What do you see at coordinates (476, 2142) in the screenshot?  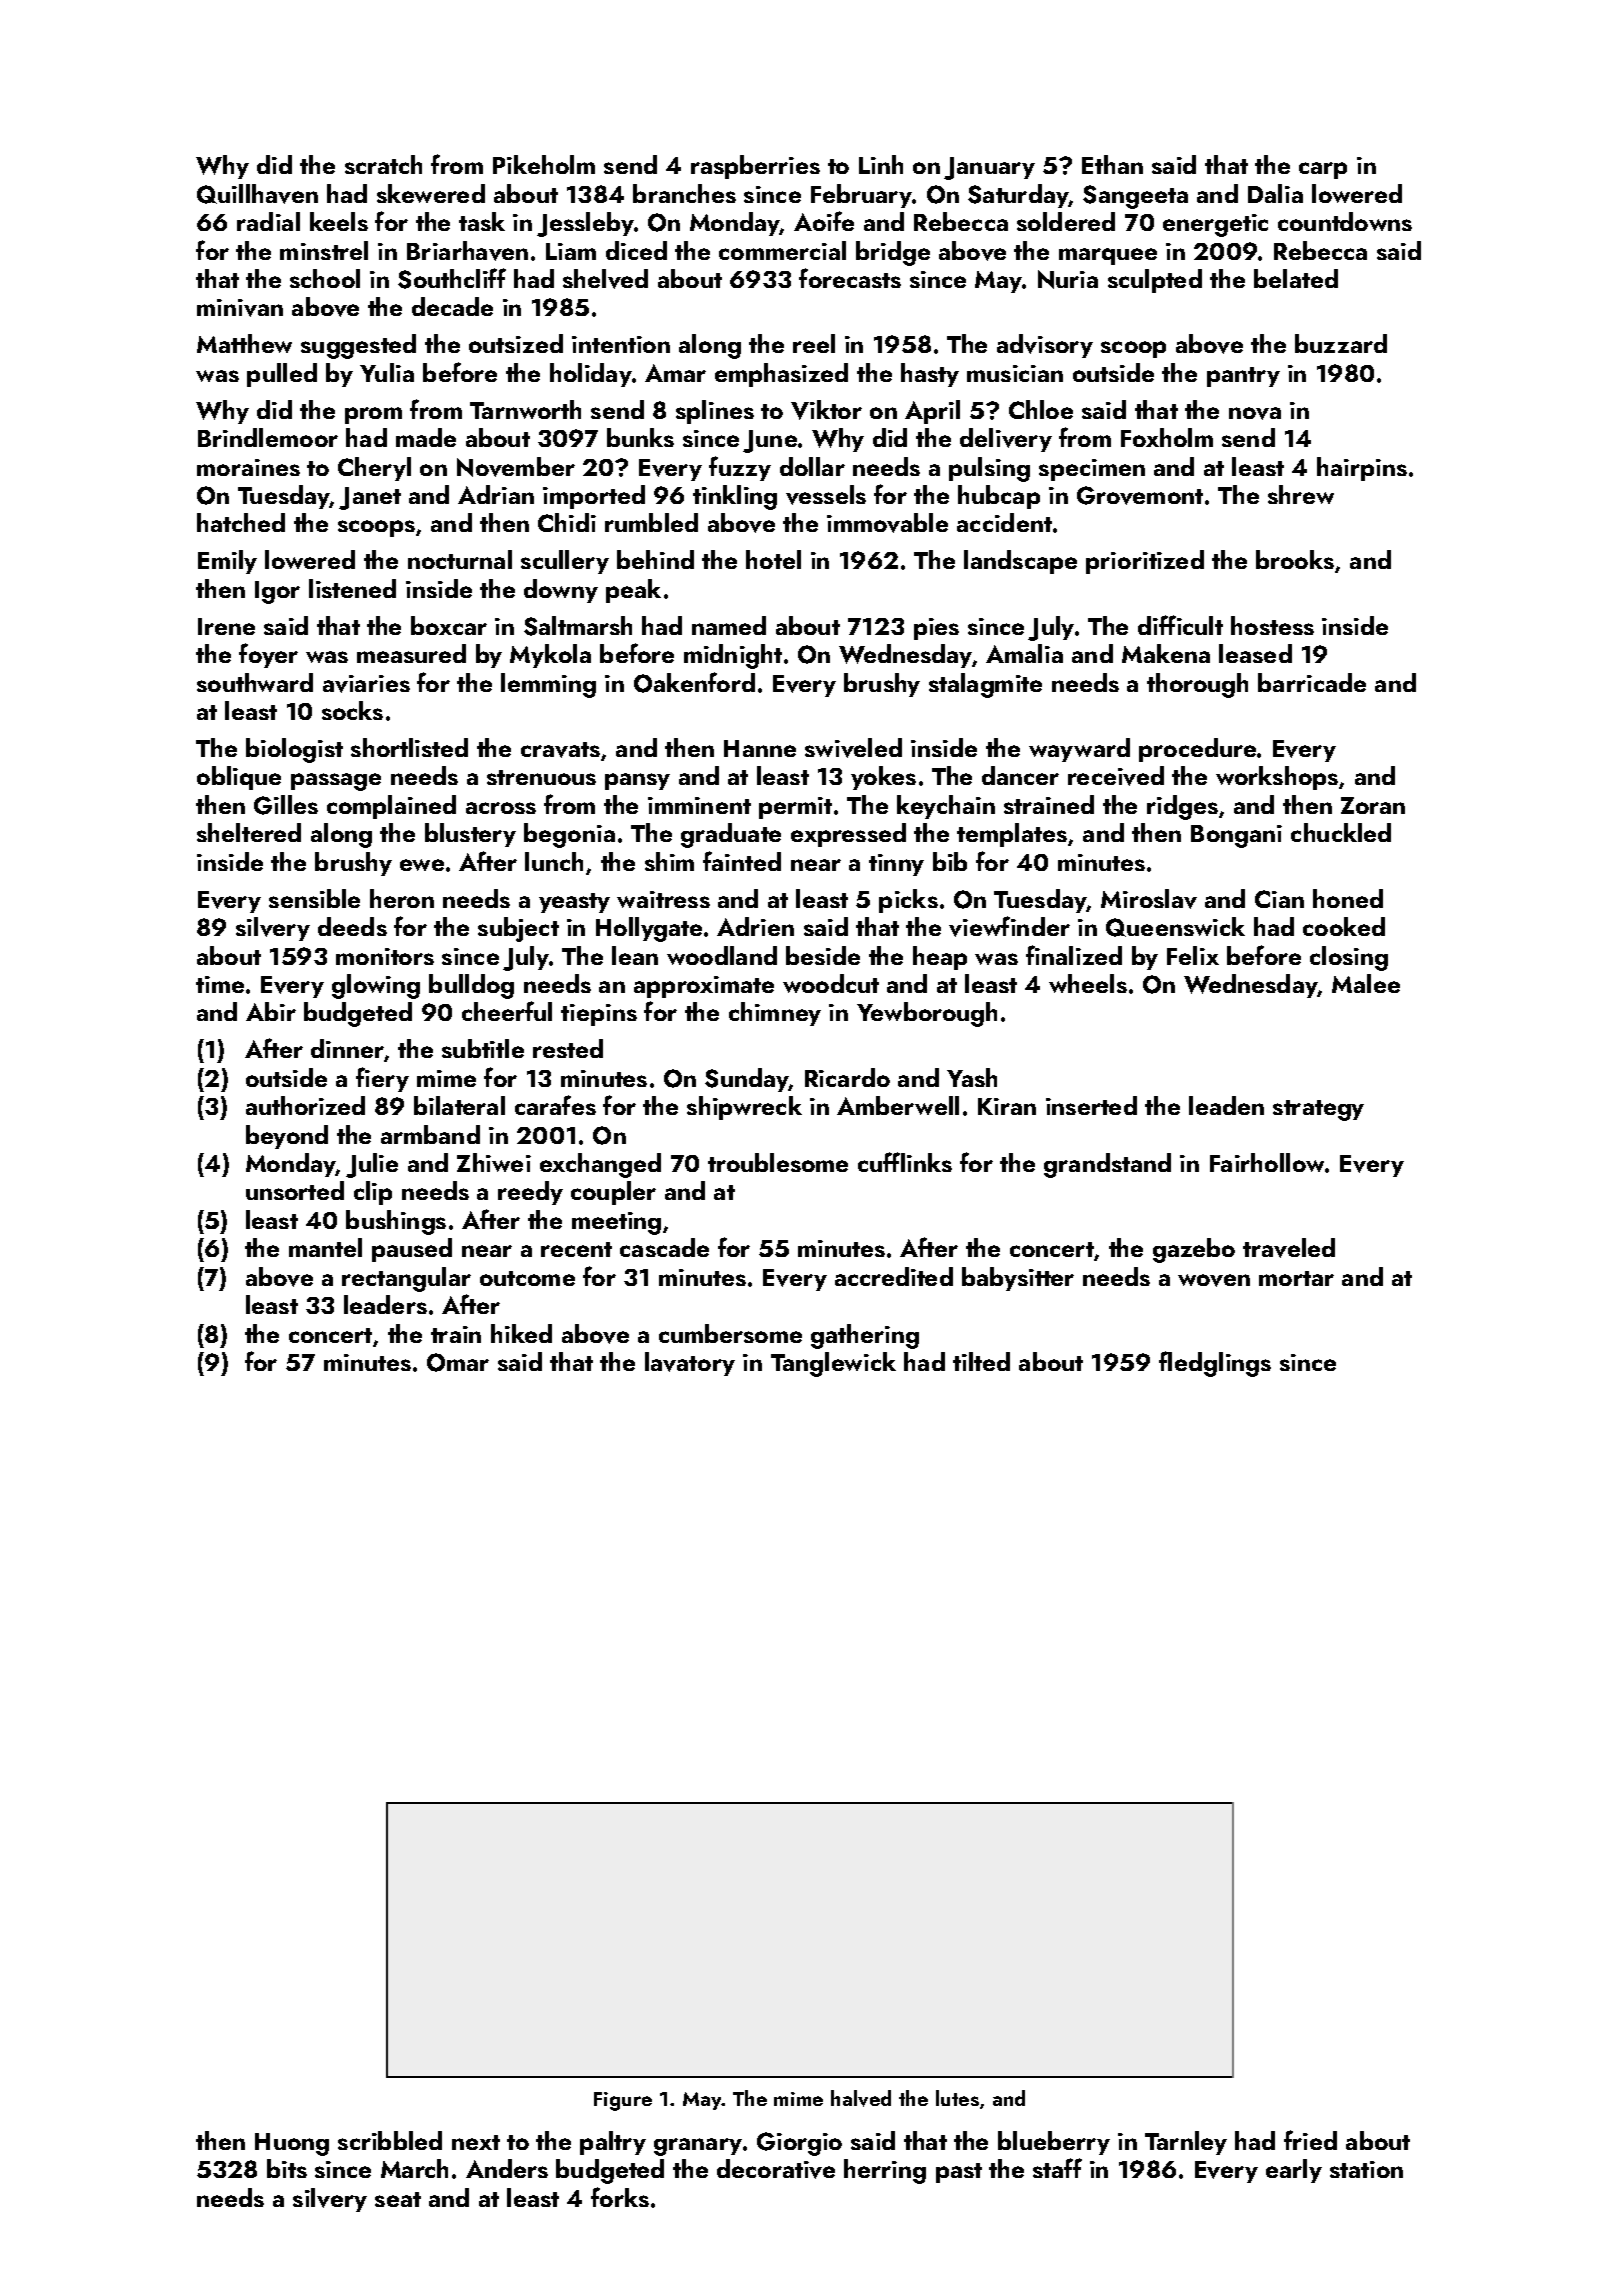 I see `next` at bounding box center [476, 2142].
